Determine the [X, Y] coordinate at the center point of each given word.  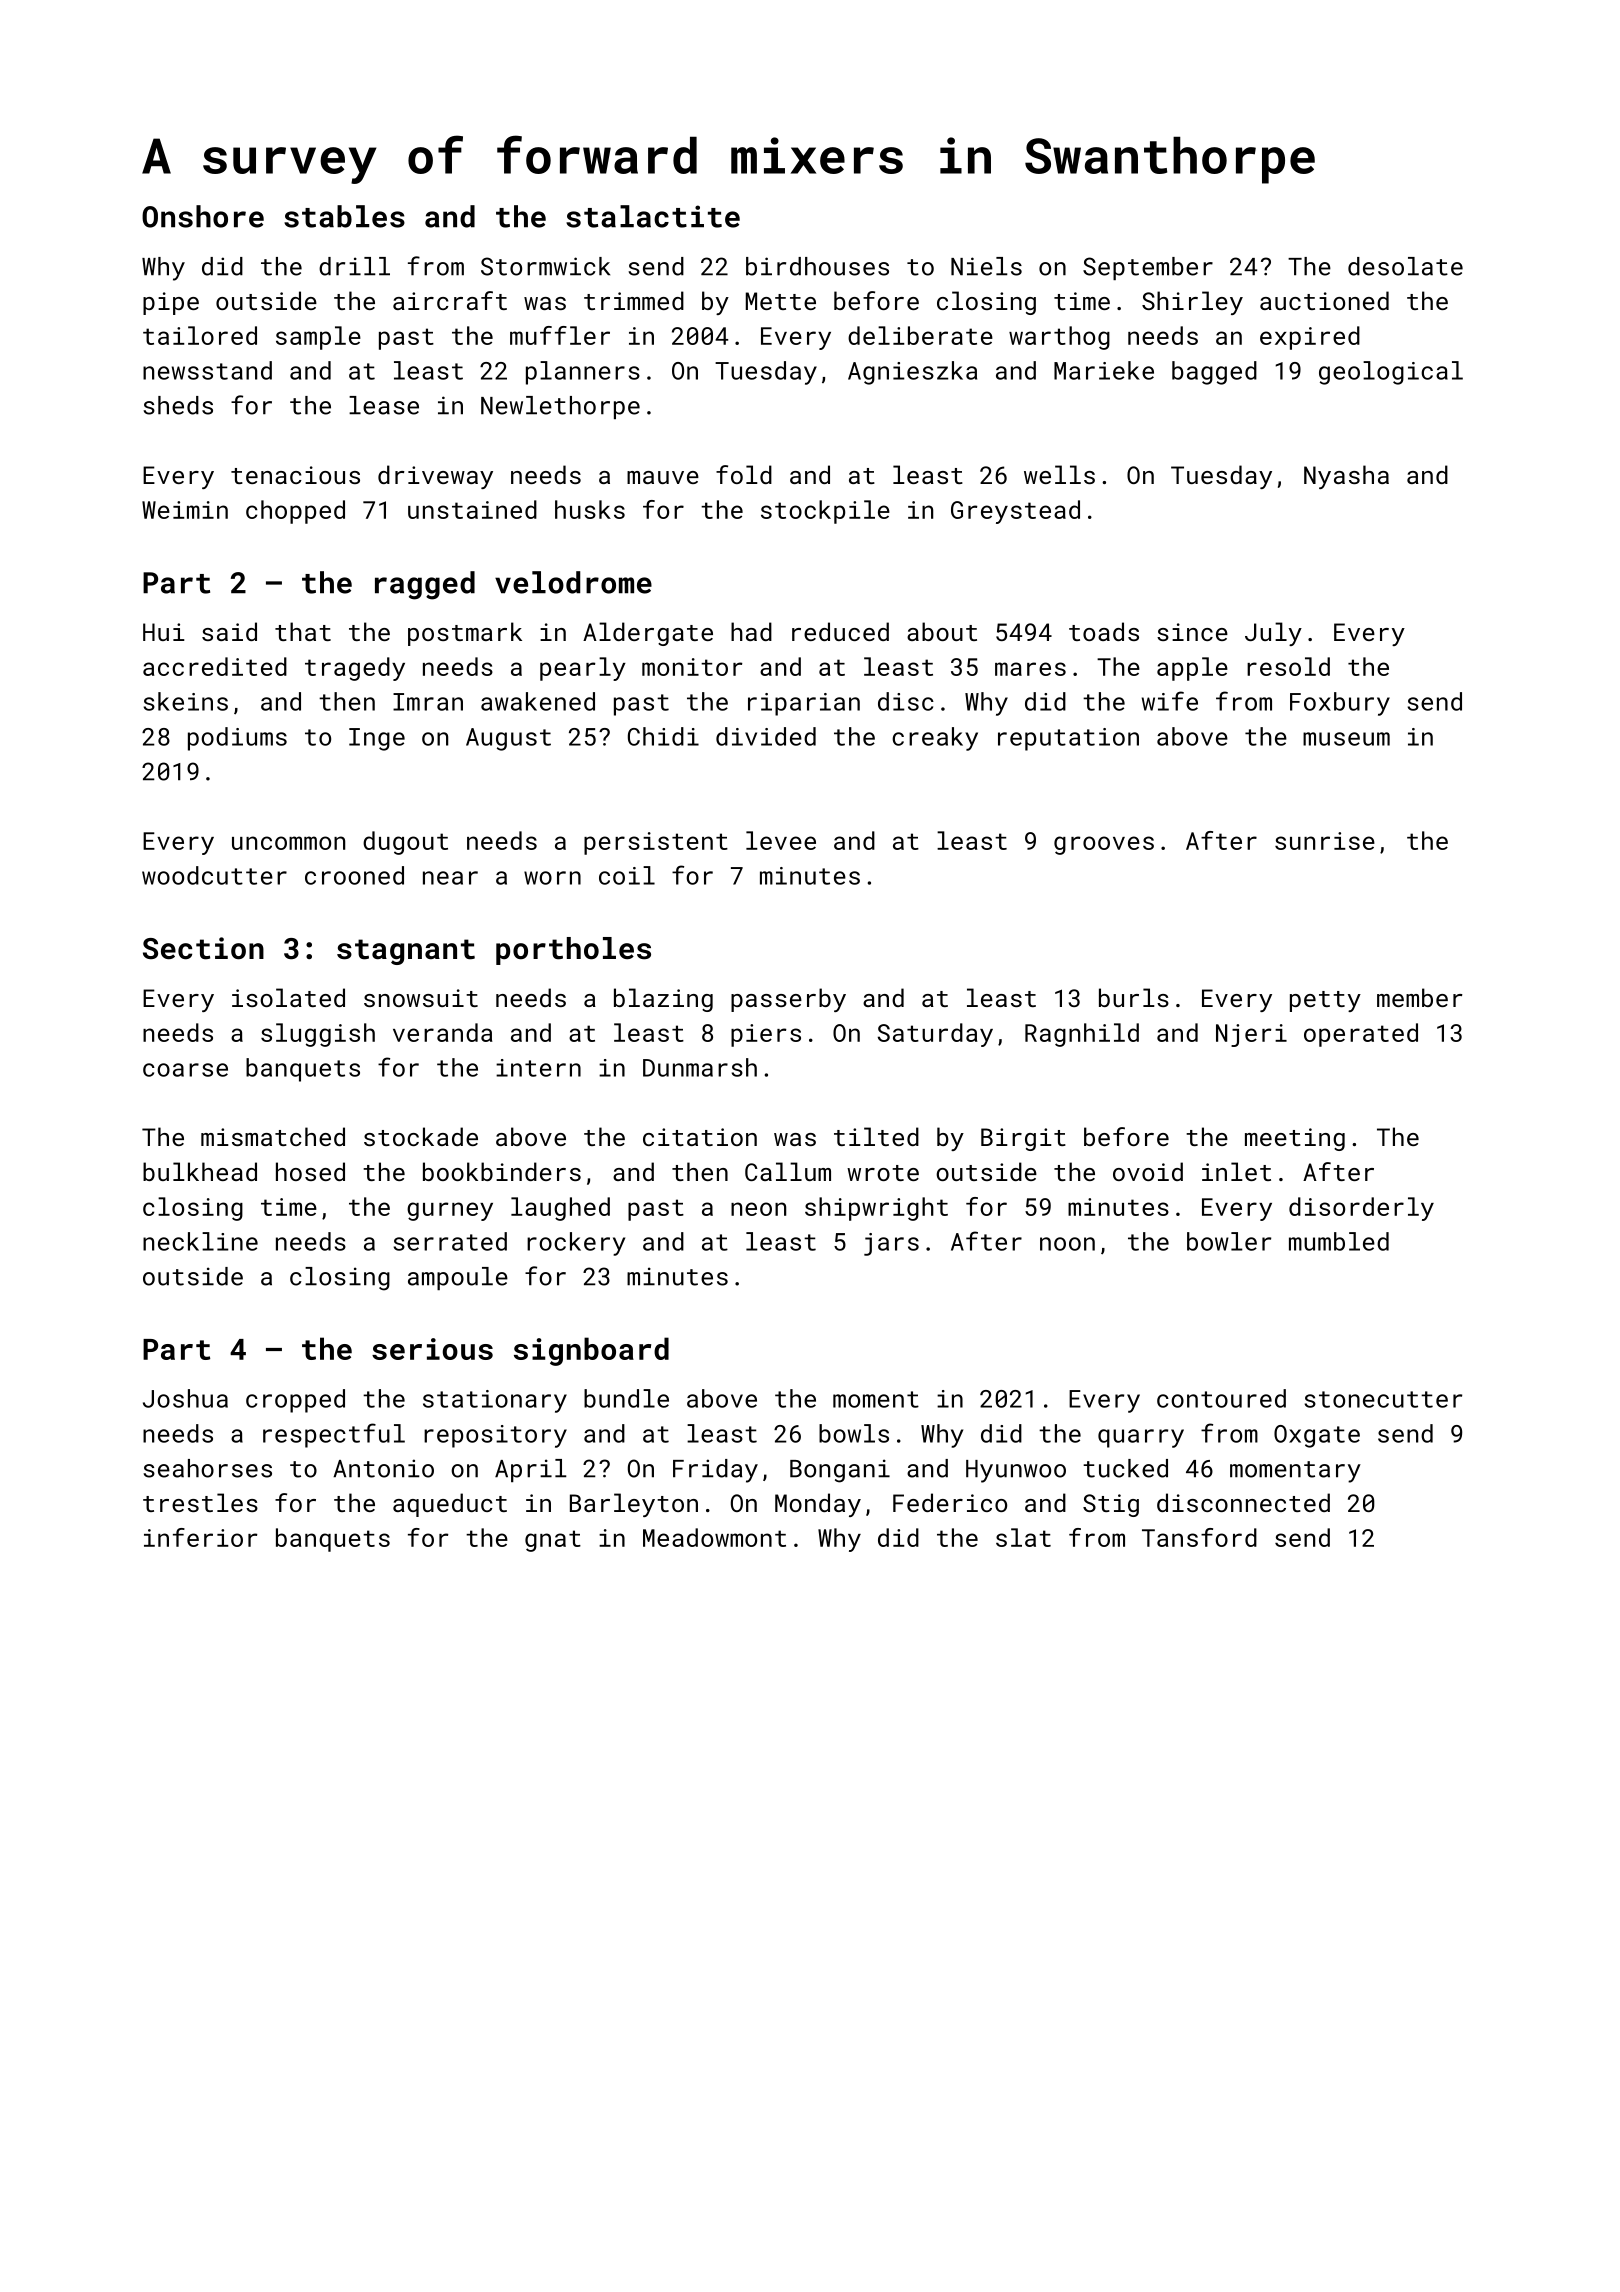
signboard [591, 1351]
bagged [1214, 373]
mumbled [1339, 1241]
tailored [200, 335]
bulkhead [200, 1171]
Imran [428, 702]
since [1192, 632]
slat [1023, 1537]
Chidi [663, 736]
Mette [781, 301]
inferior [201, 1537]
